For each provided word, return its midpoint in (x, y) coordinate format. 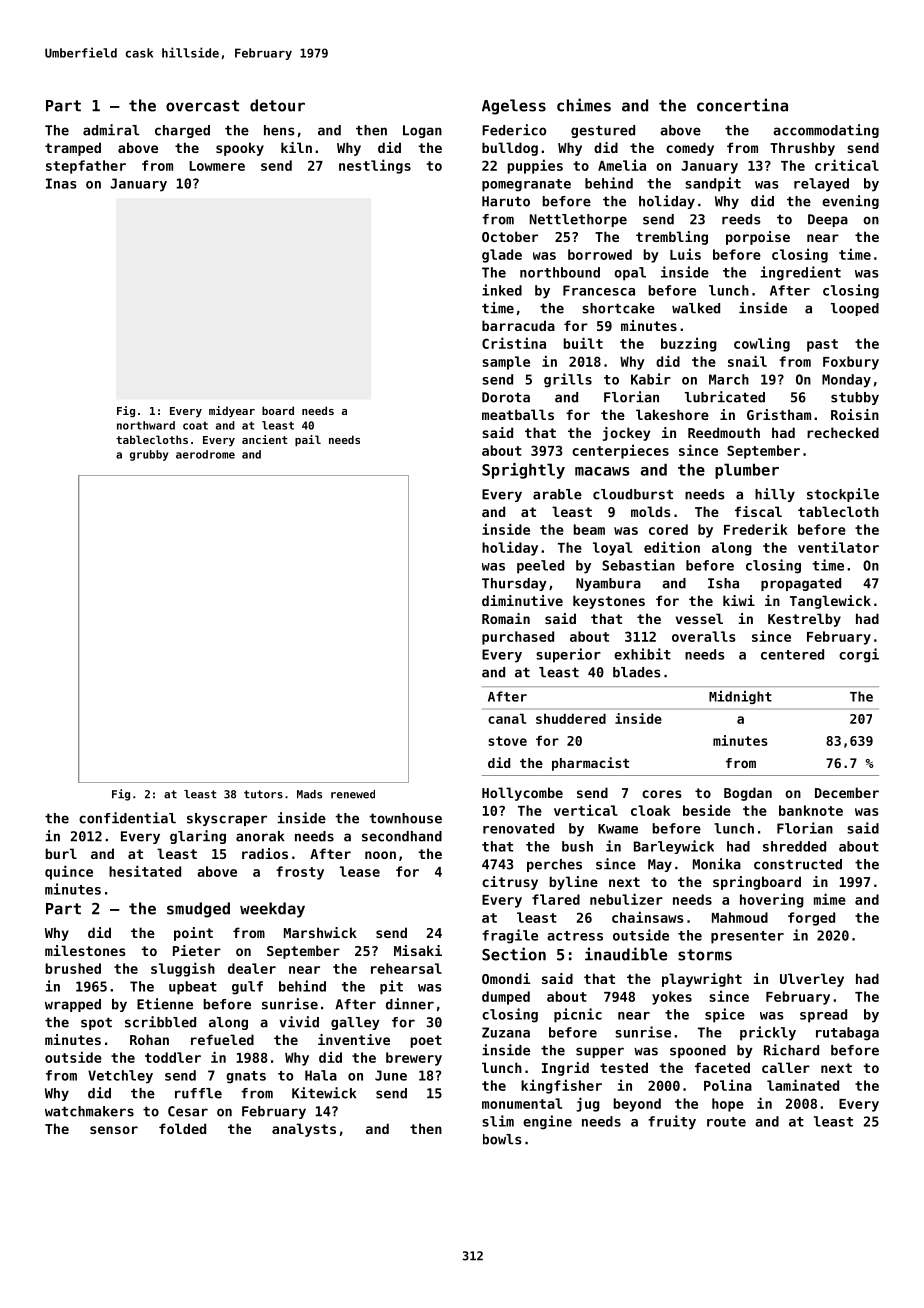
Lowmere (217, 166)
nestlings (375, 166)
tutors (263, 794)
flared (556, 899)
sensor (114, 1130)
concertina (742, 105)
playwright (702, 980)
